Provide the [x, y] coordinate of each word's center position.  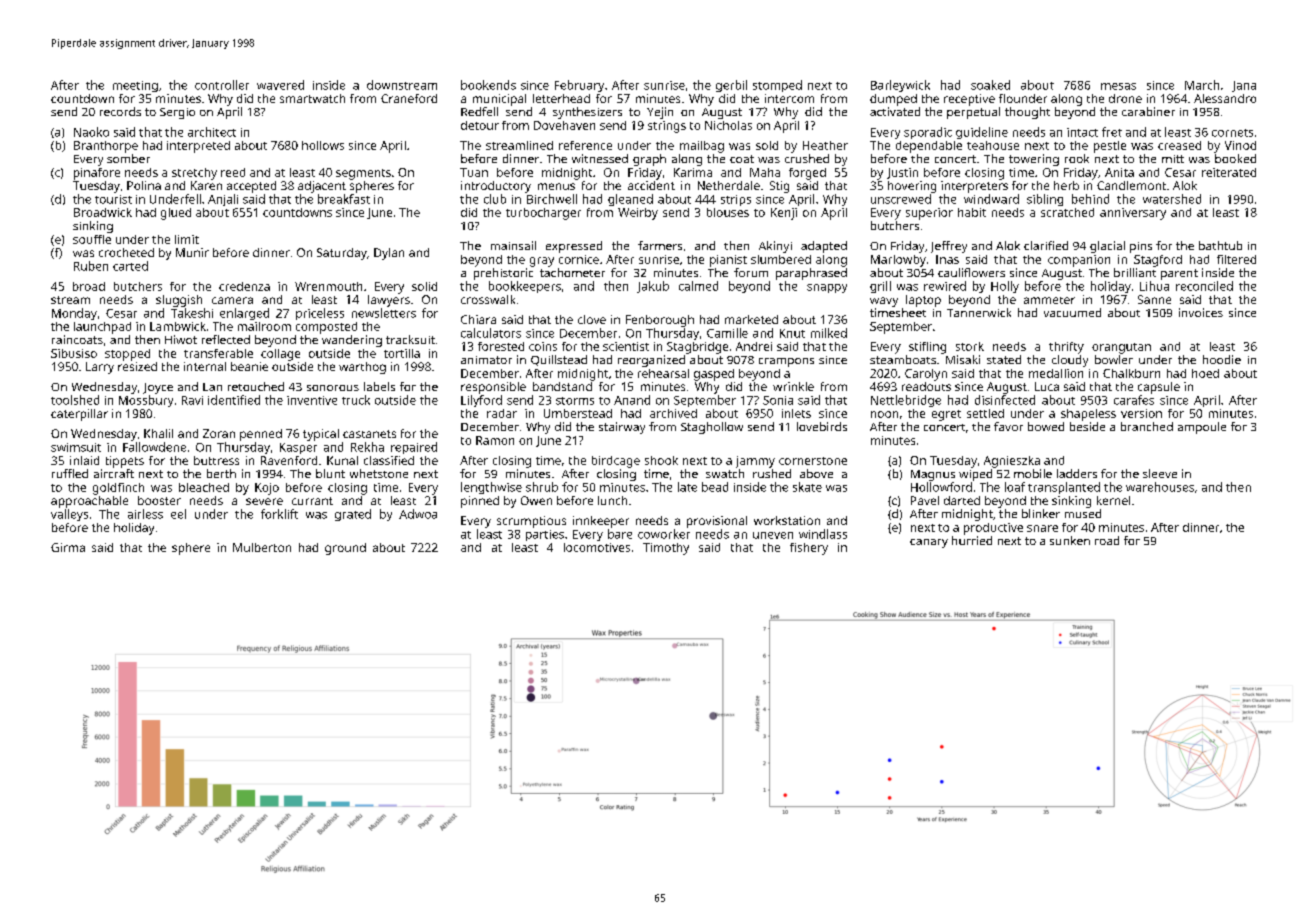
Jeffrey [949, 247]
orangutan [1121, 348]
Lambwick [178, 326]
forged [807, 174]
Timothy [666, 549]
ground [345, 549]
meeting [135, 86]
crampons [786, 362]
